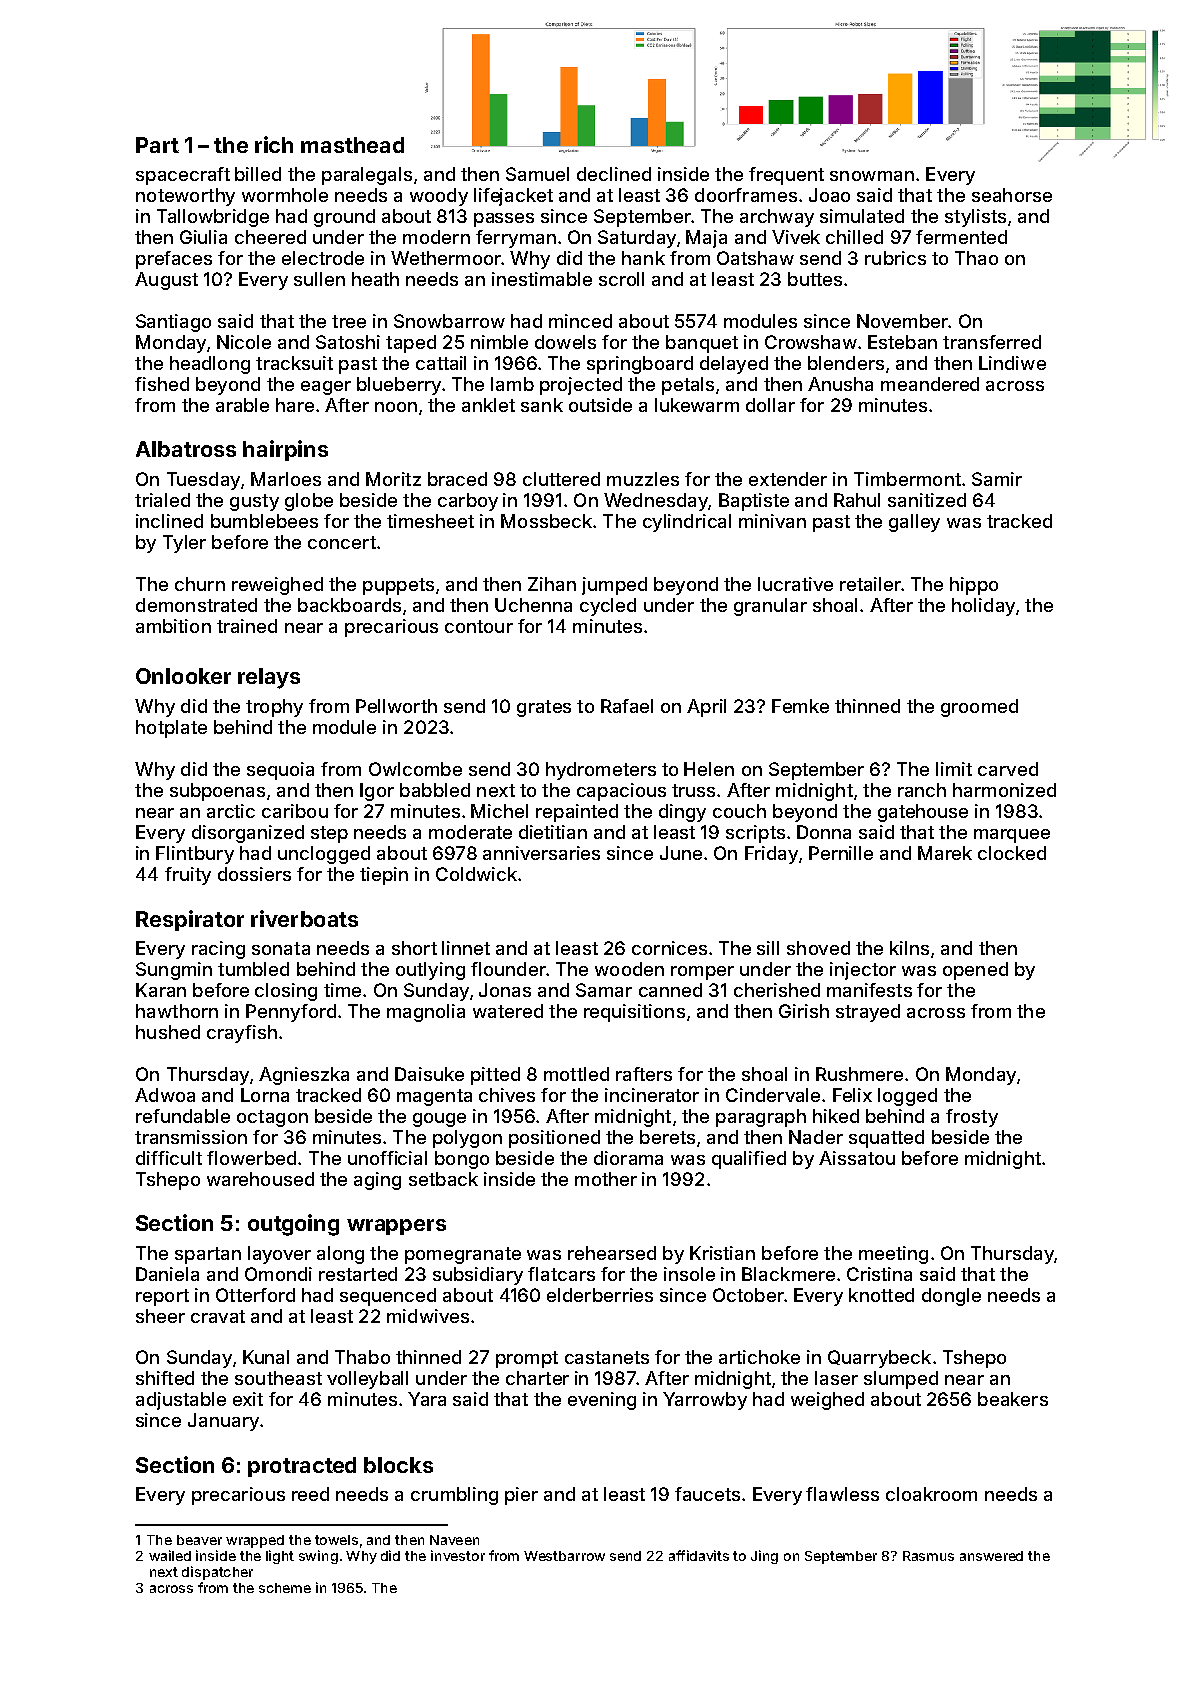  What do you see at coordinates (274, 144) in the document?
I see `rich` at bounding box center [274, 144].
